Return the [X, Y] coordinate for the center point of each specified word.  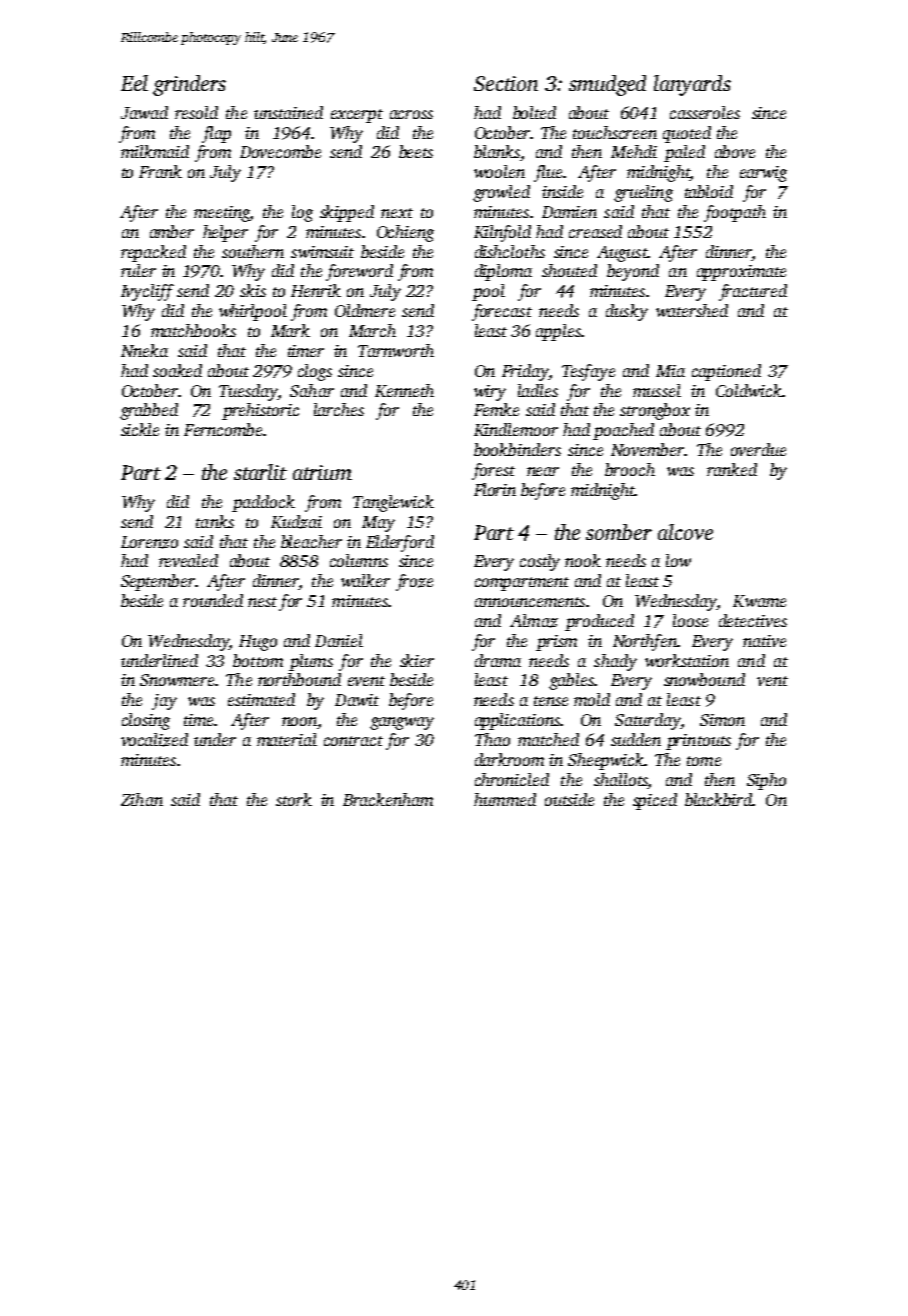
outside [569, 799]
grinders [189, 85]
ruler [138, 270]
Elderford [400, 543]
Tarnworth [396, 350]
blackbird [719, 799]
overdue [758, 449]
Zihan [142, 799]
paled [684, 153]
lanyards [692, 85]
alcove [685, 532]
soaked [177, 370]
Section [506, 83]
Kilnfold [502, 233]
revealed [188, 560]
